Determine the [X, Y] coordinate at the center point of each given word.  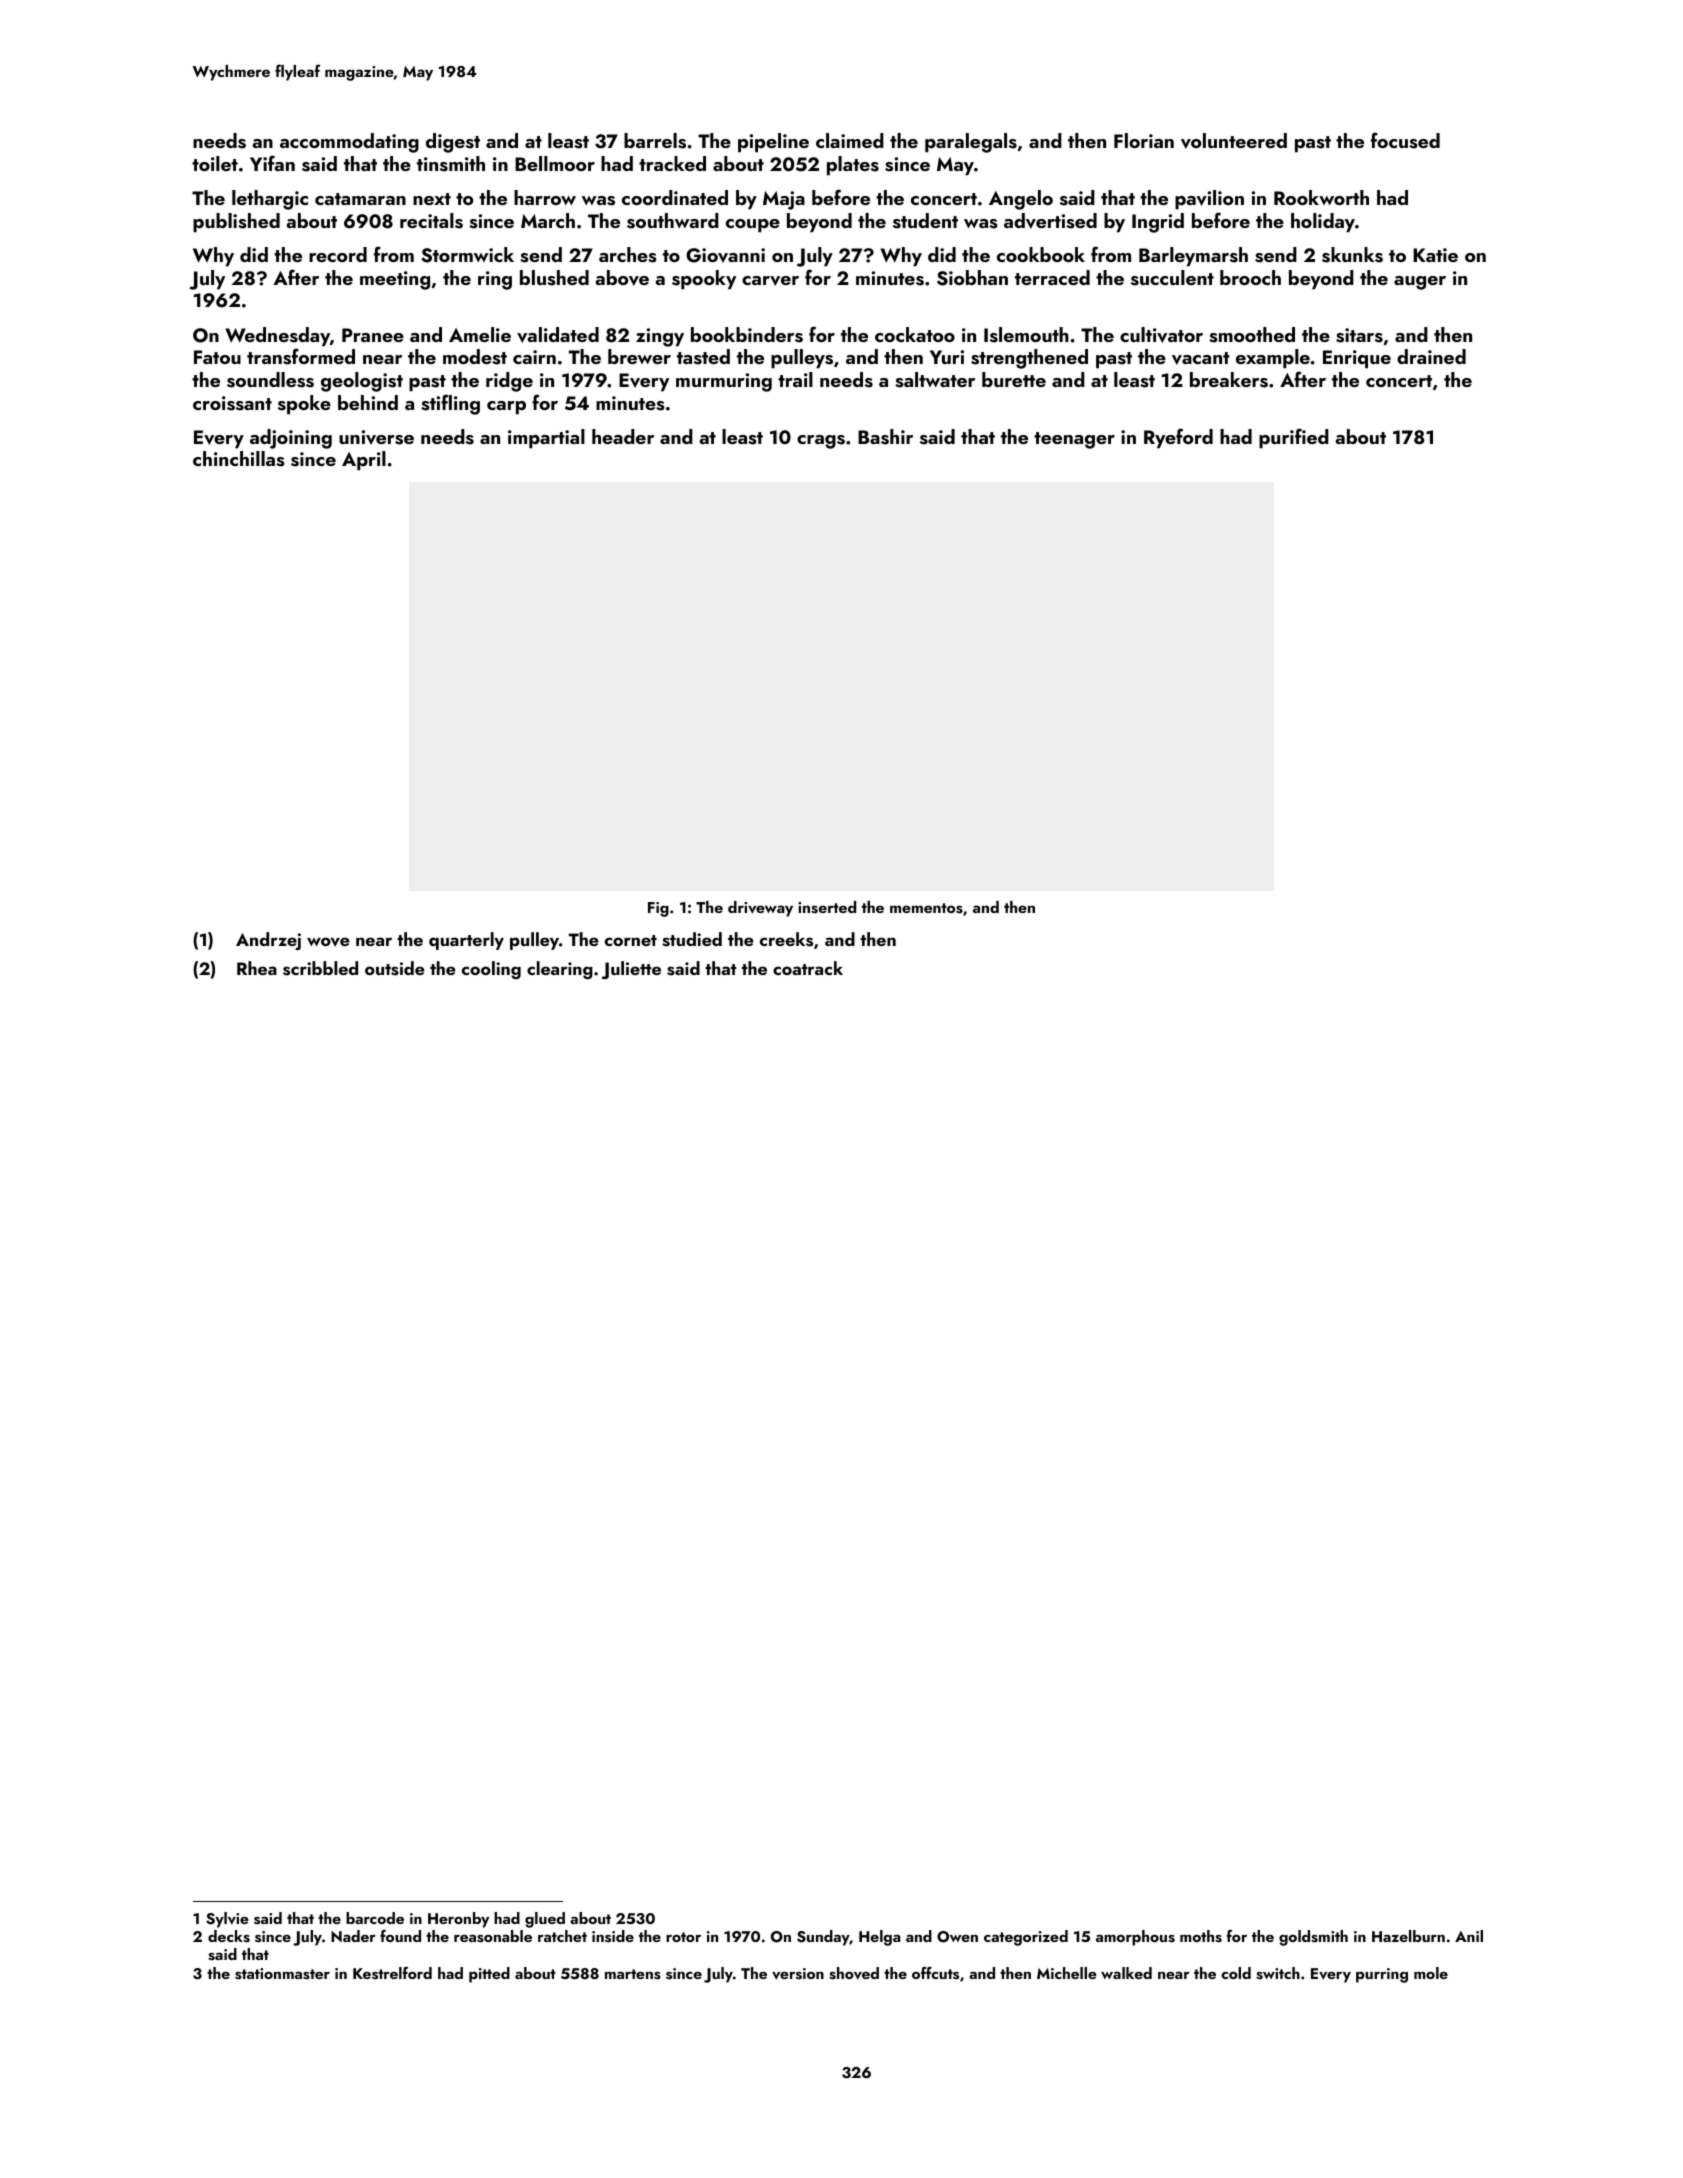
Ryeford [1178, 438]
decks [229, 1936]
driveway [760, 909]
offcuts [935, 1973]
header [623, 436]
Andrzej [268, 941]
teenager [1074, 440]
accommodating [349, 143]
